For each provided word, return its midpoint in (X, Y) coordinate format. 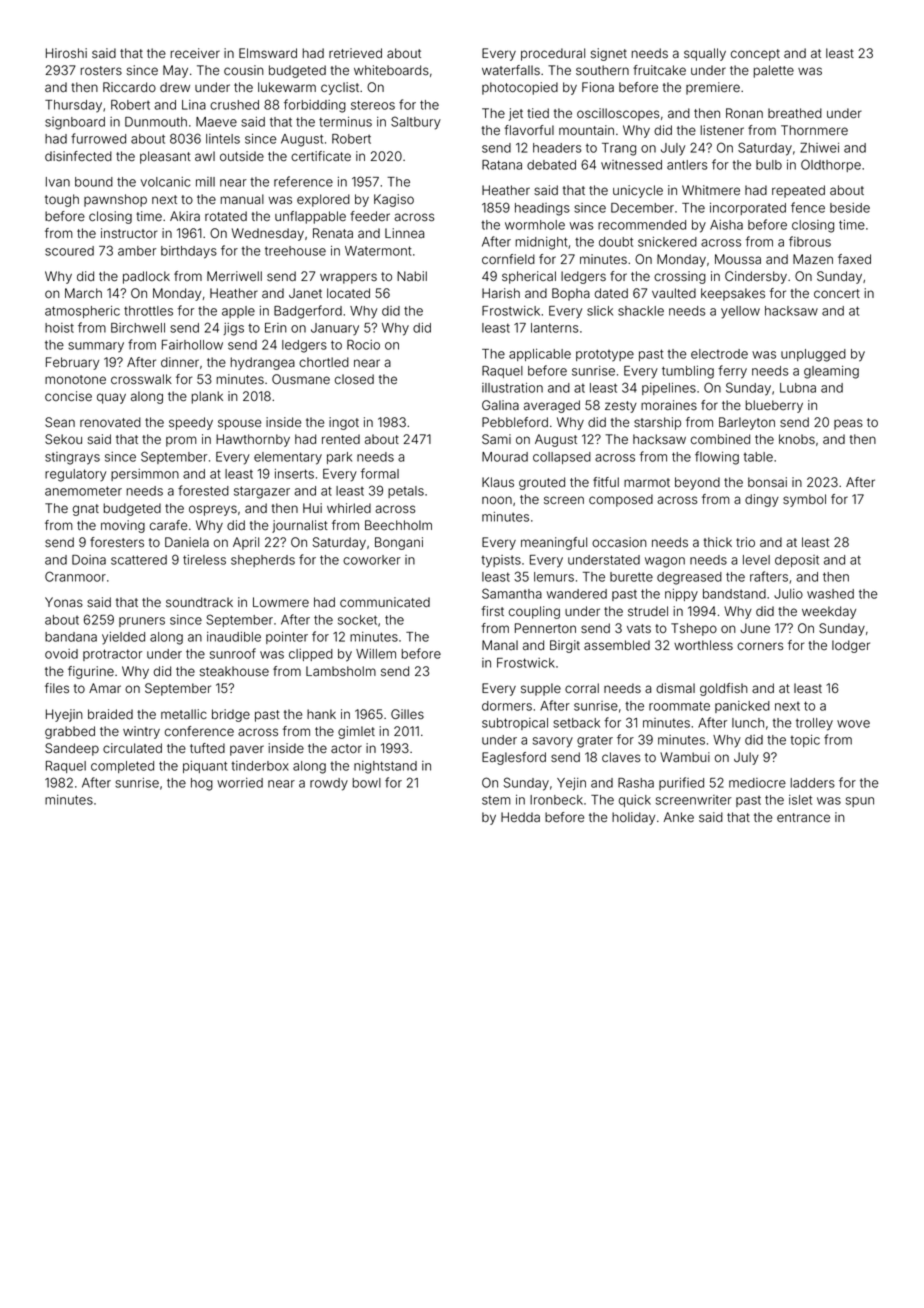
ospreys (213, 510)
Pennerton (545, 628)
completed (122, 767)
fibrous (810, 241)
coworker (372, 560)
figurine (91, 672)
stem (496, 800)
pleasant (165, 157)
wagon (665, 562)
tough (62, 200)
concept (755, 55)
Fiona (598, 87)
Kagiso (394, 200)
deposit (797, 561)
